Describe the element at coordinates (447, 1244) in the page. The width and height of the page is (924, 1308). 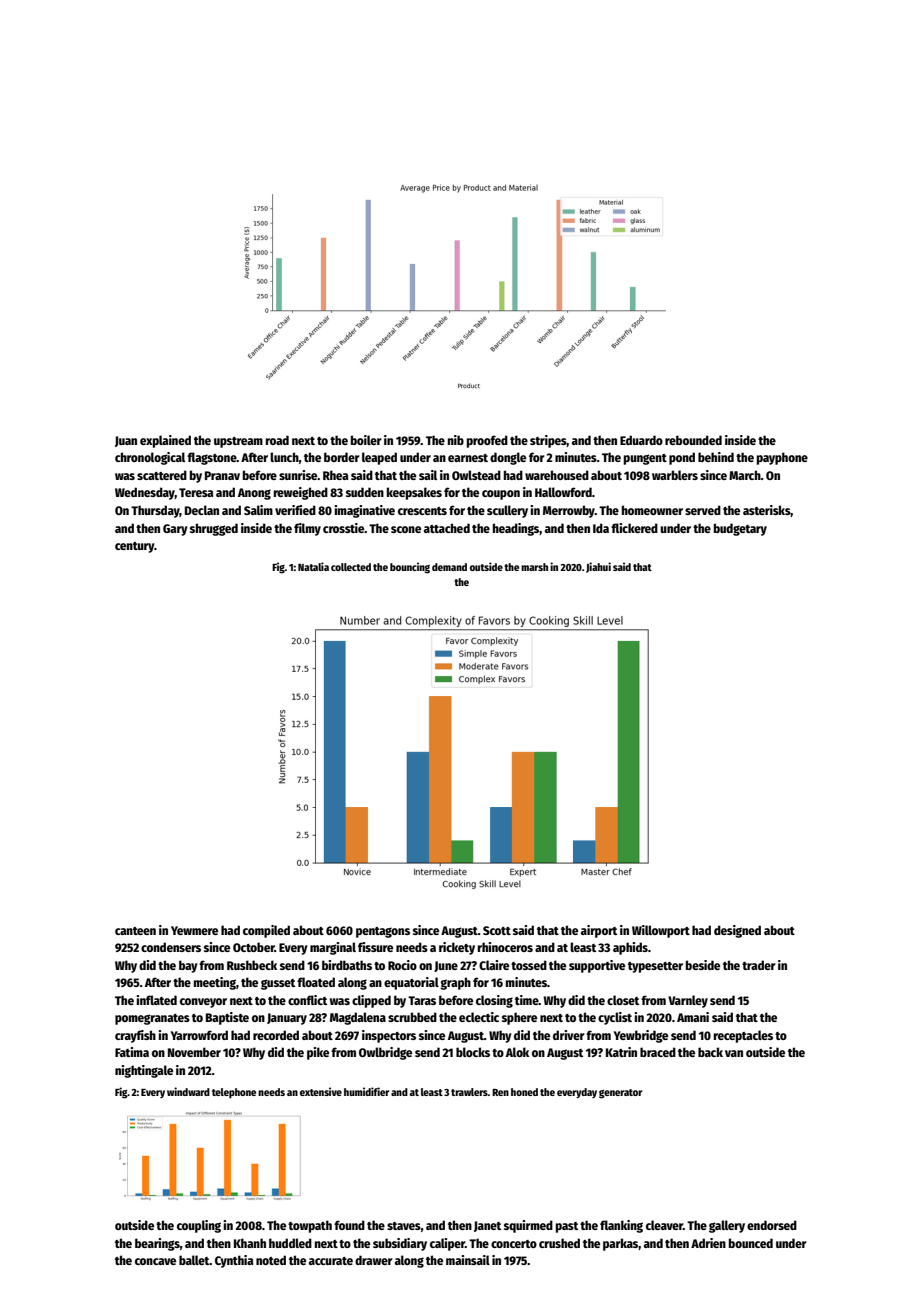
I see `caliper` at that location.
